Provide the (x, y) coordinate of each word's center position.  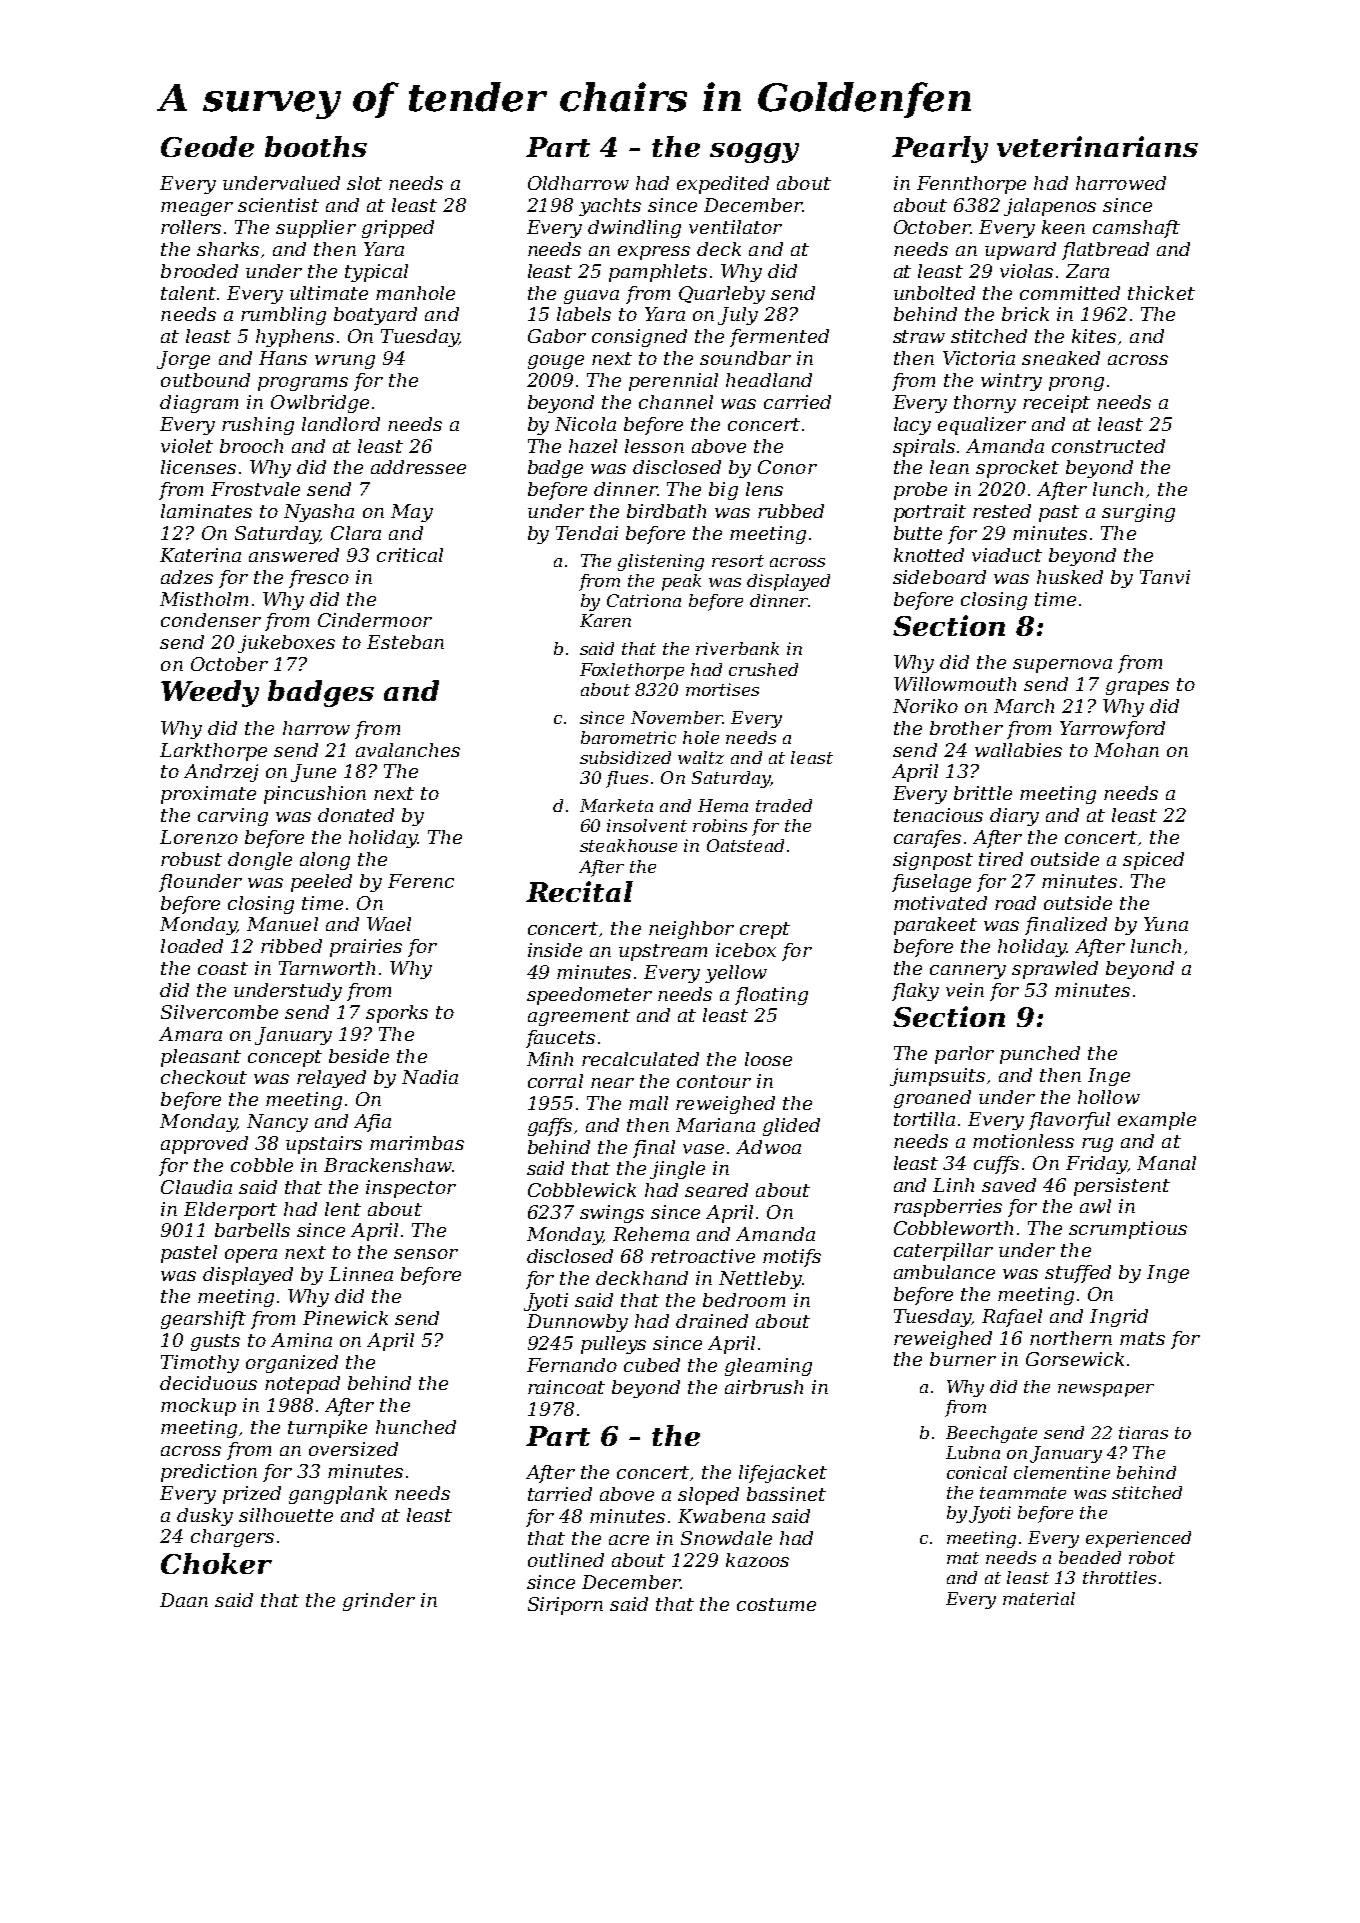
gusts (215, 1342)
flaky (915, 992)
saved (1009, 1185)
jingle (677, 1170)
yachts (610, 207)
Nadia (430, 1077)
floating (771, 996)
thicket (1161, 293)
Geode (207, 146)
